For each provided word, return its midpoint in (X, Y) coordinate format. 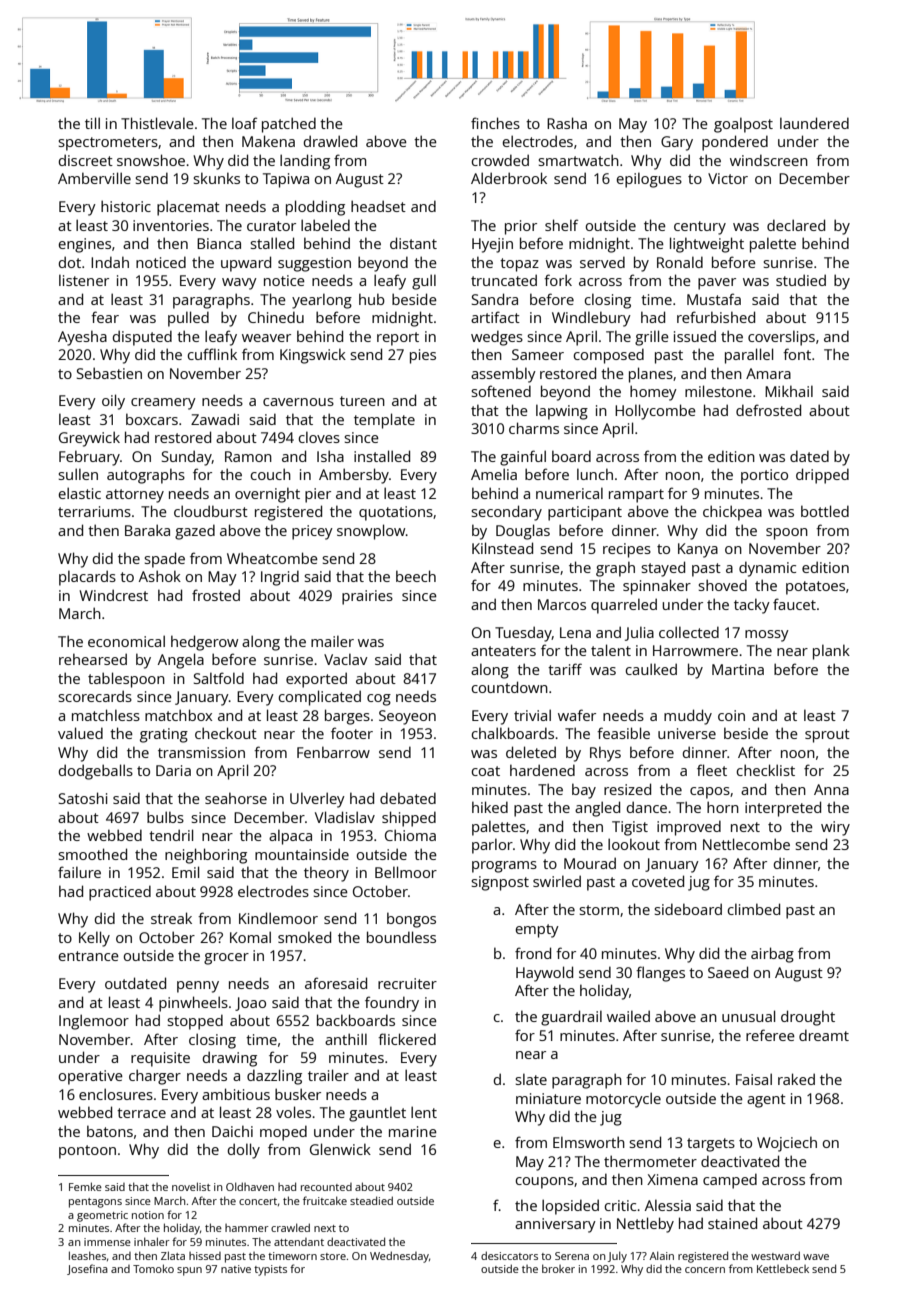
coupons (544, 1183)
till (92, 123)
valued (80, 733)
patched (289, 125)
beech (416, 576)
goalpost (743, 125)
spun (189, 1271)
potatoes (815, 588)
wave (816, 1257)
